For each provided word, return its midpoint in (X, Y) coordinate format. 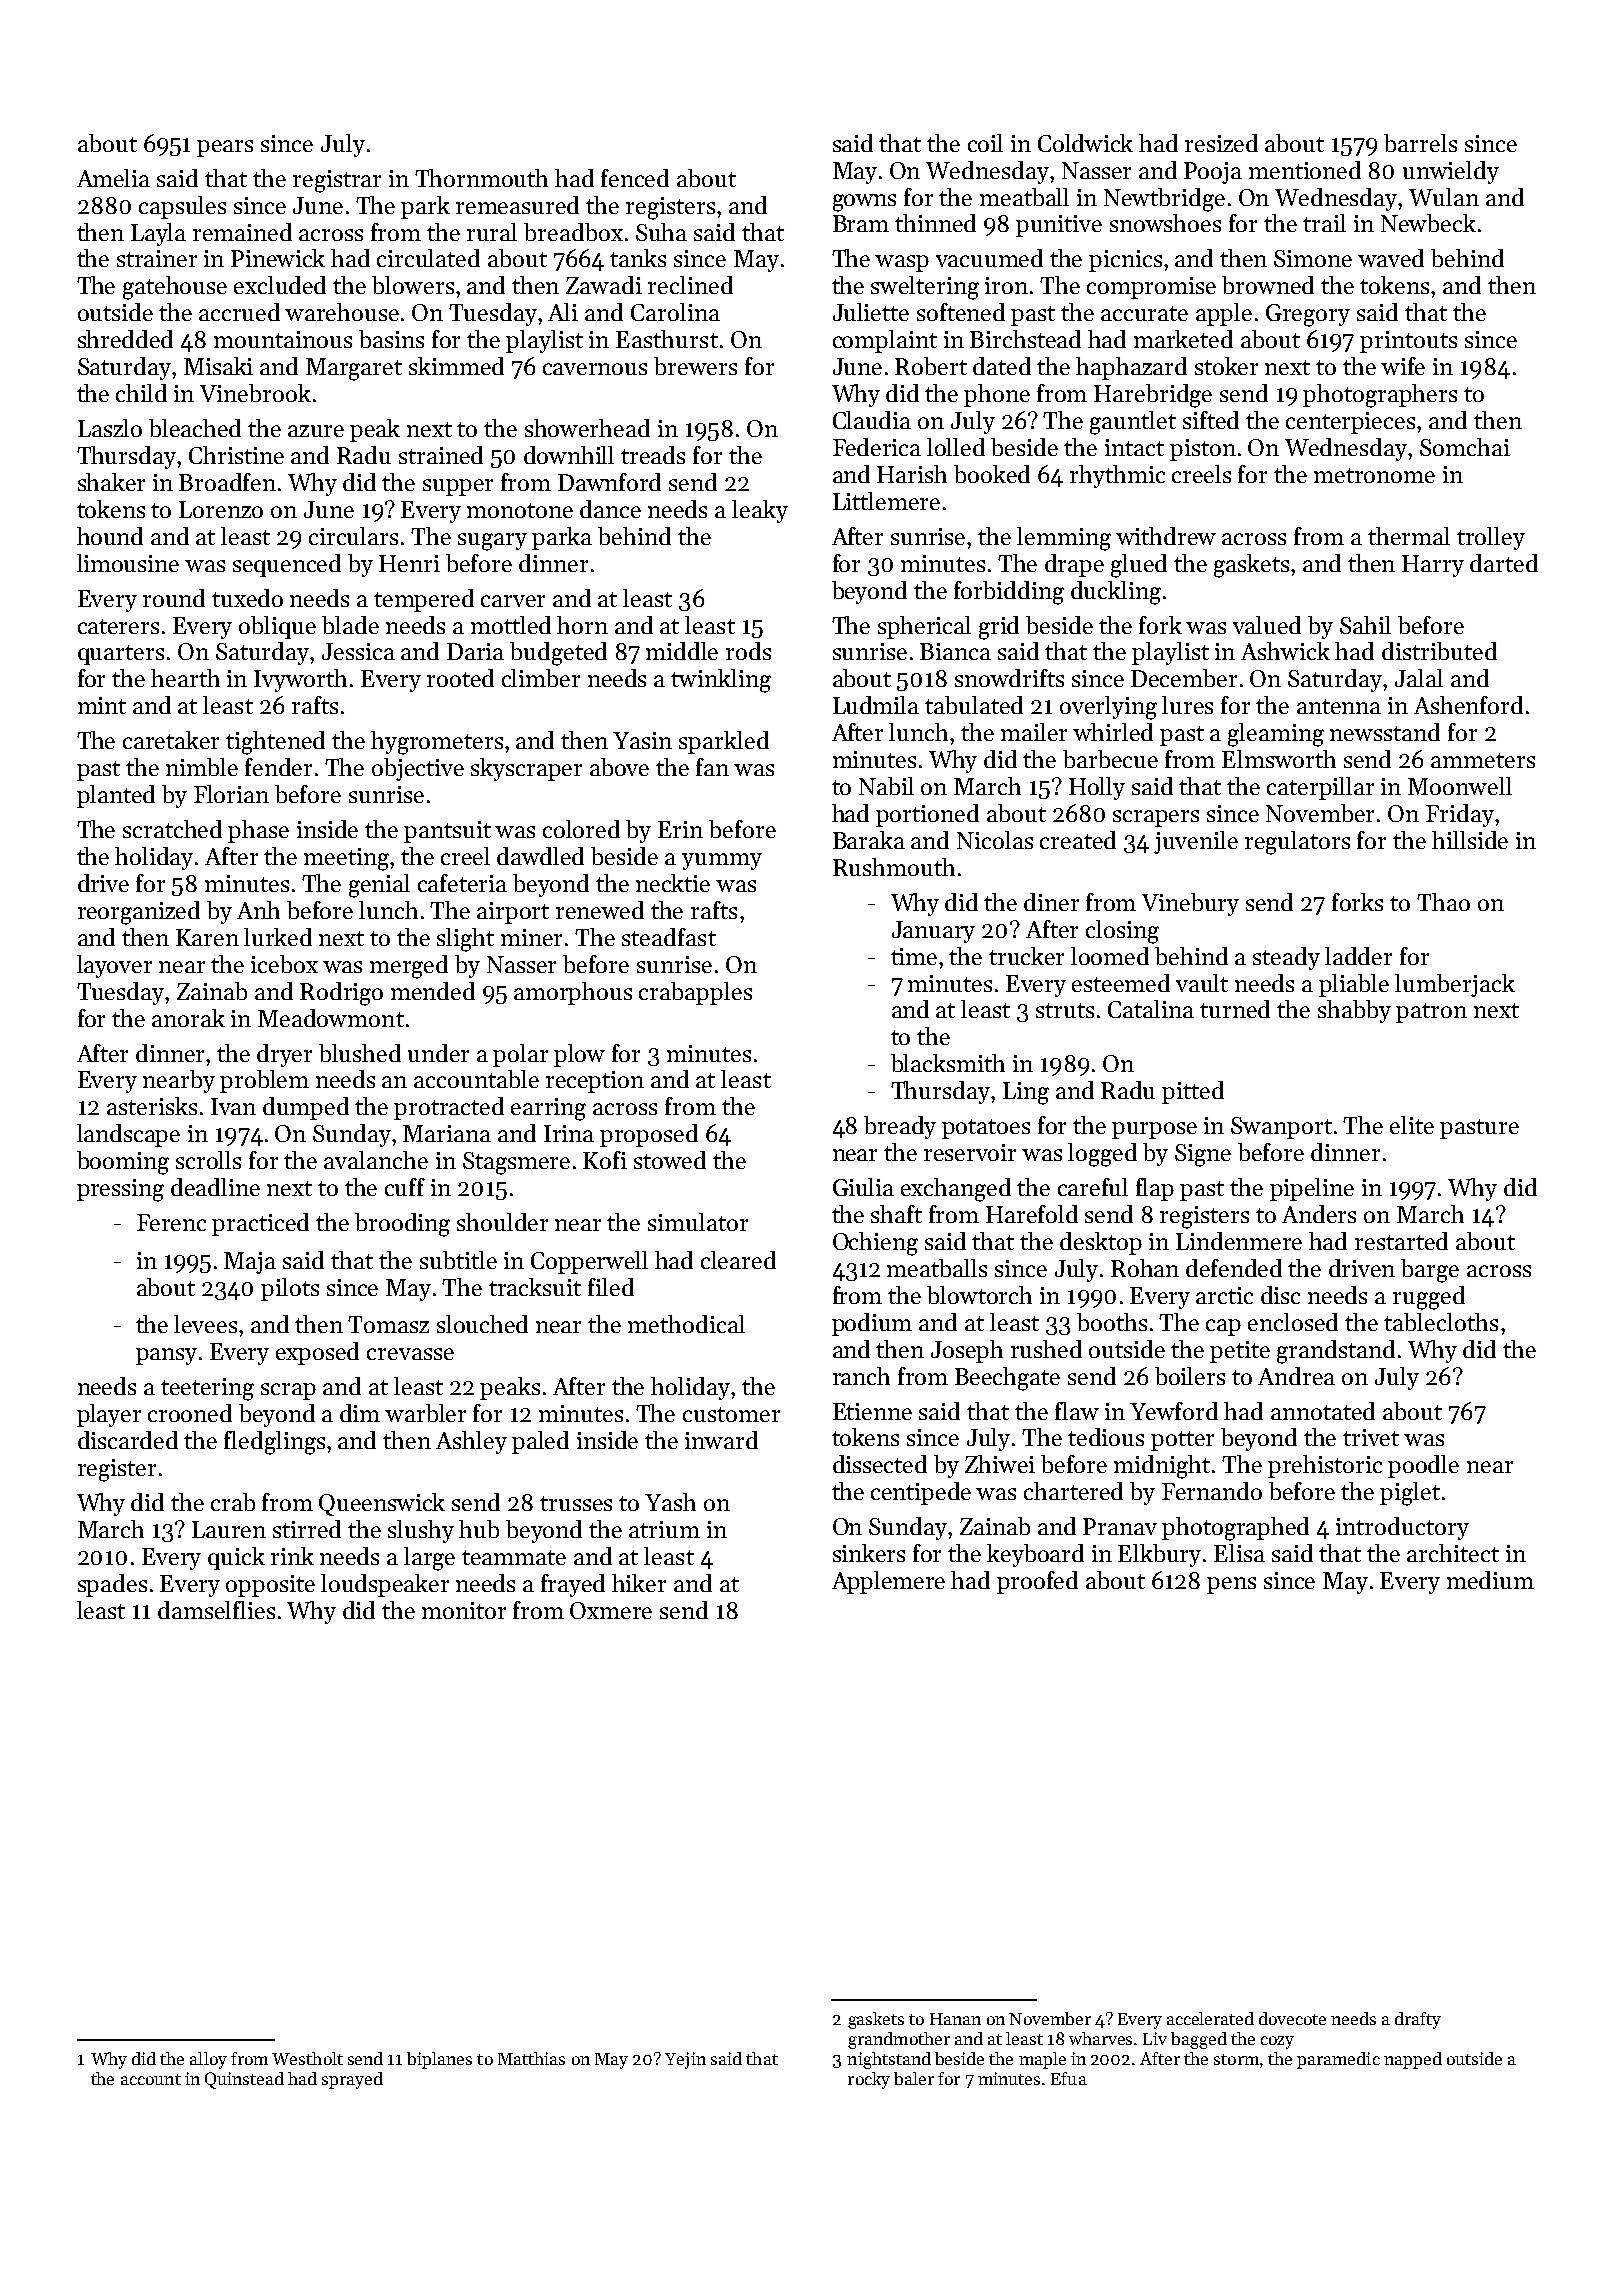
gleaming (1276, 735)
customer (731, 1414)
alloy (208, 2060)
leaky (760, 511)
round (174, 598)
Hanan (955, 2019)
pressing (120, 1190)
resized (1221, 143)
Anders (1319, 1214)
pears (225, 148)
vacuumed (989, 258)
